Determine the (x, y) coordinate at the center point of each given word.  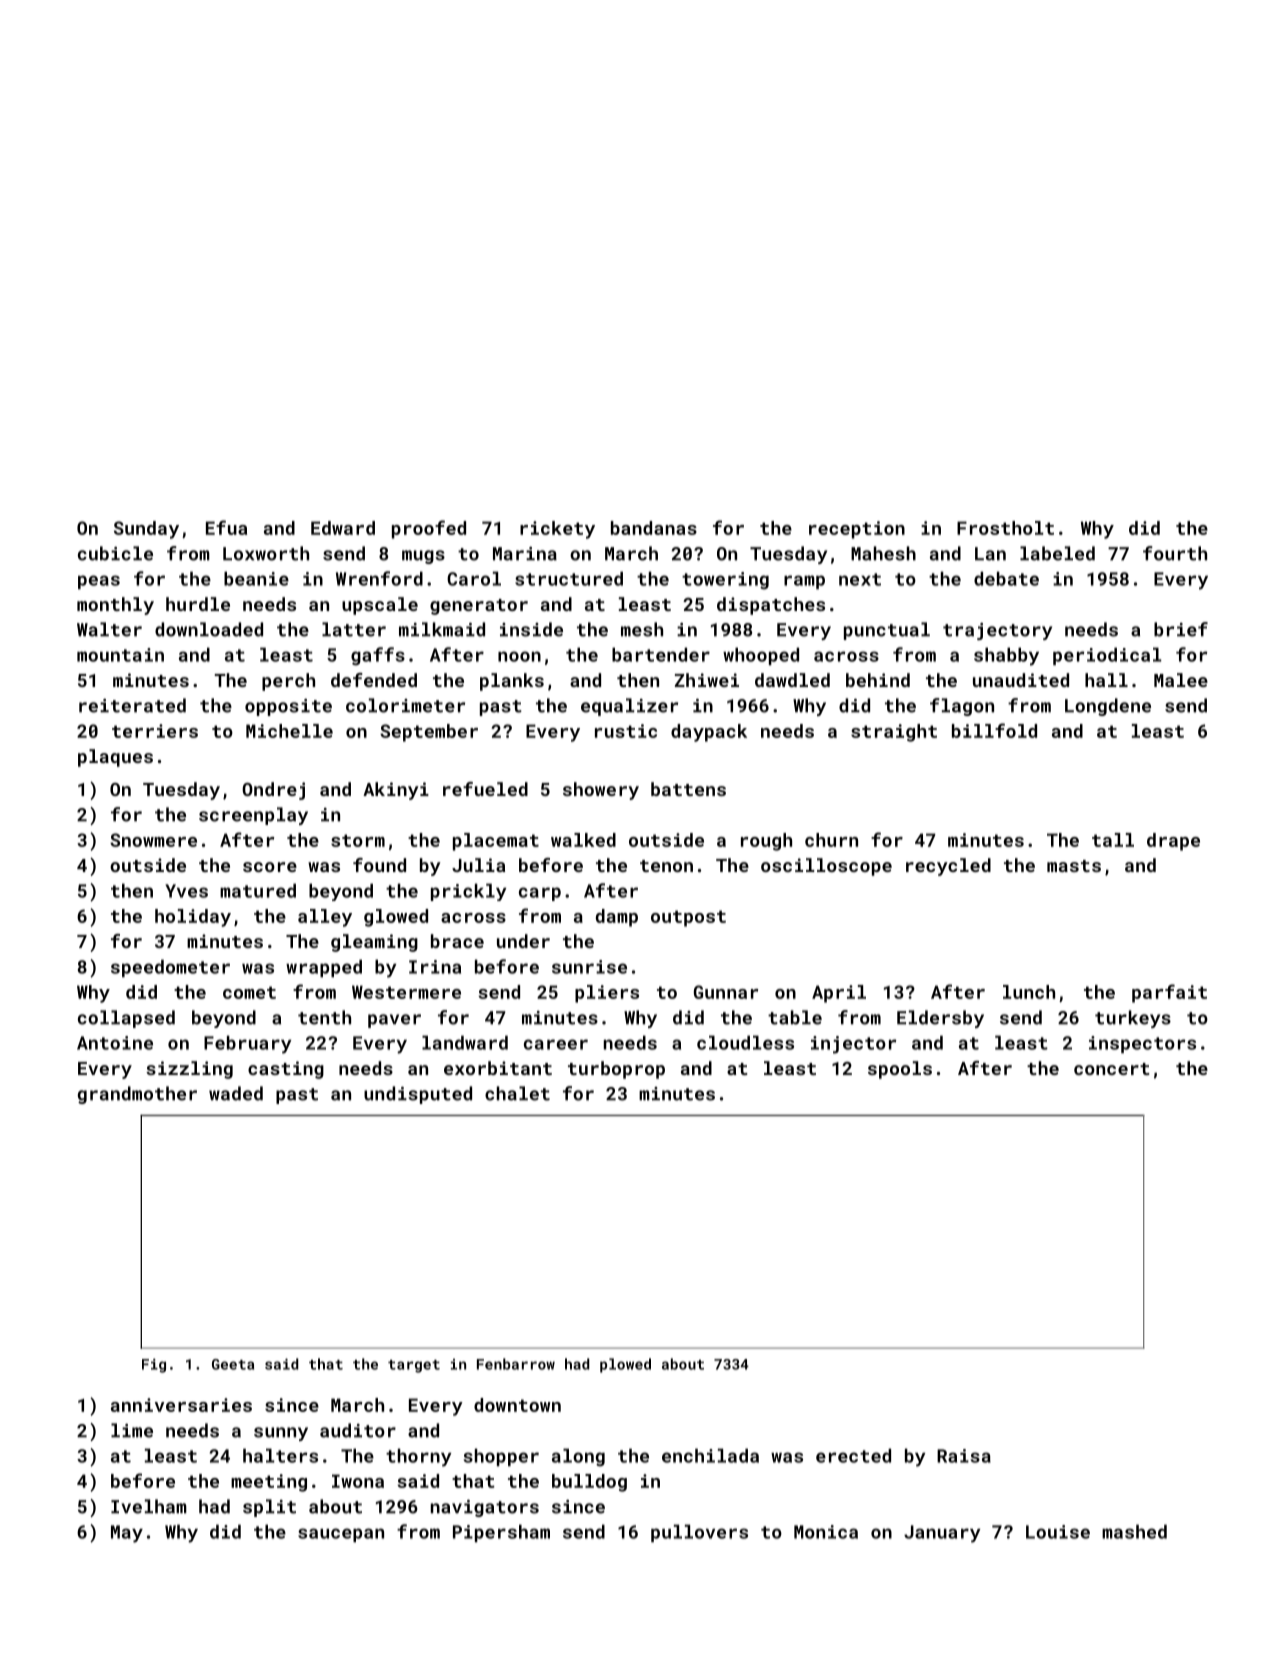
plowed (625, 1365)
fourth (1175, 553)
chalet (517, 1093)
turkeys (1133, 1019)
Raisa (964, 1456)
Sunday (146, 530)
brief (1181, 629)
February (247, 1044)
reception (857, 530)
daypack (709, 733)
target (414, 1366)
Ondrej (273, 791)
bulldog (589, 1483)
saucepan (341, 1535)
